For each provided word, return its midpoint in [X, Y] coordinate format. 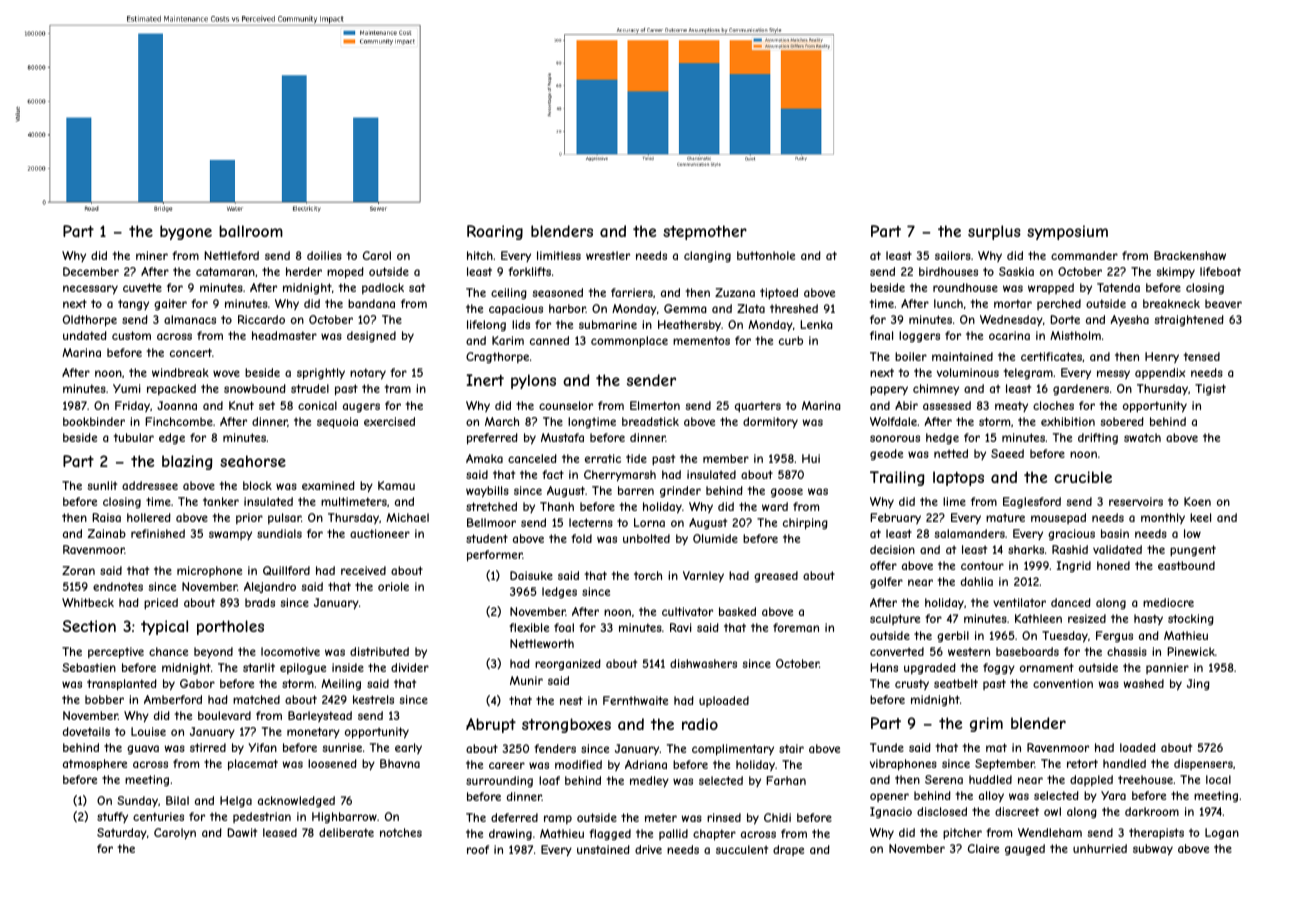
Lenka [816, 324]
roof [478, 849]
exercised [389, 421]
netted [951, 453]
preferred [492, 439]
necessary [90, 290]
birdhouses [948, 271]
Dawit [242, 832]
